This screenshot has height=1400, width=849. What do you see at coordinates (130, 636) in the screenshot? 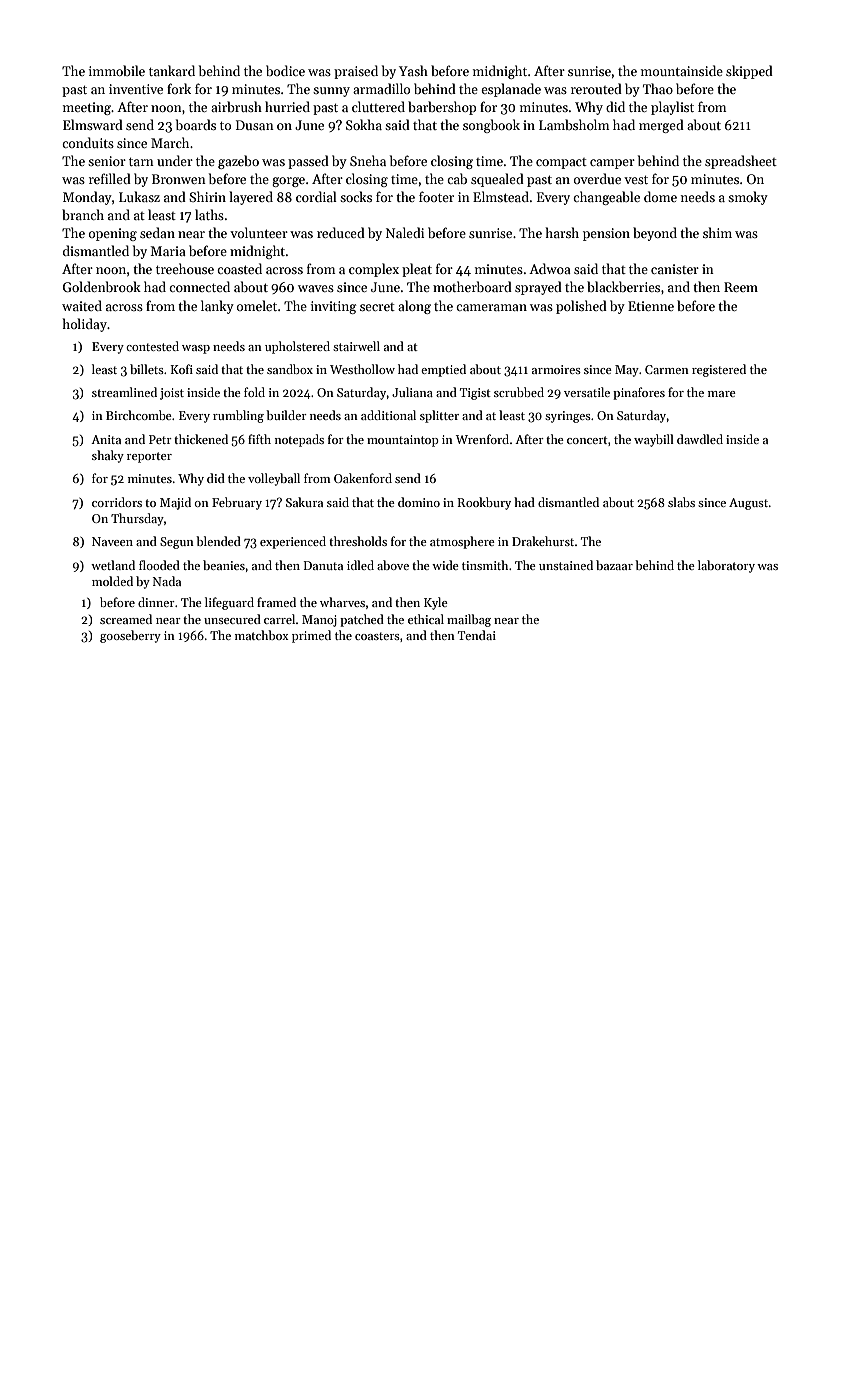
I see `gooseberry` at bounding box center [130, 636].
